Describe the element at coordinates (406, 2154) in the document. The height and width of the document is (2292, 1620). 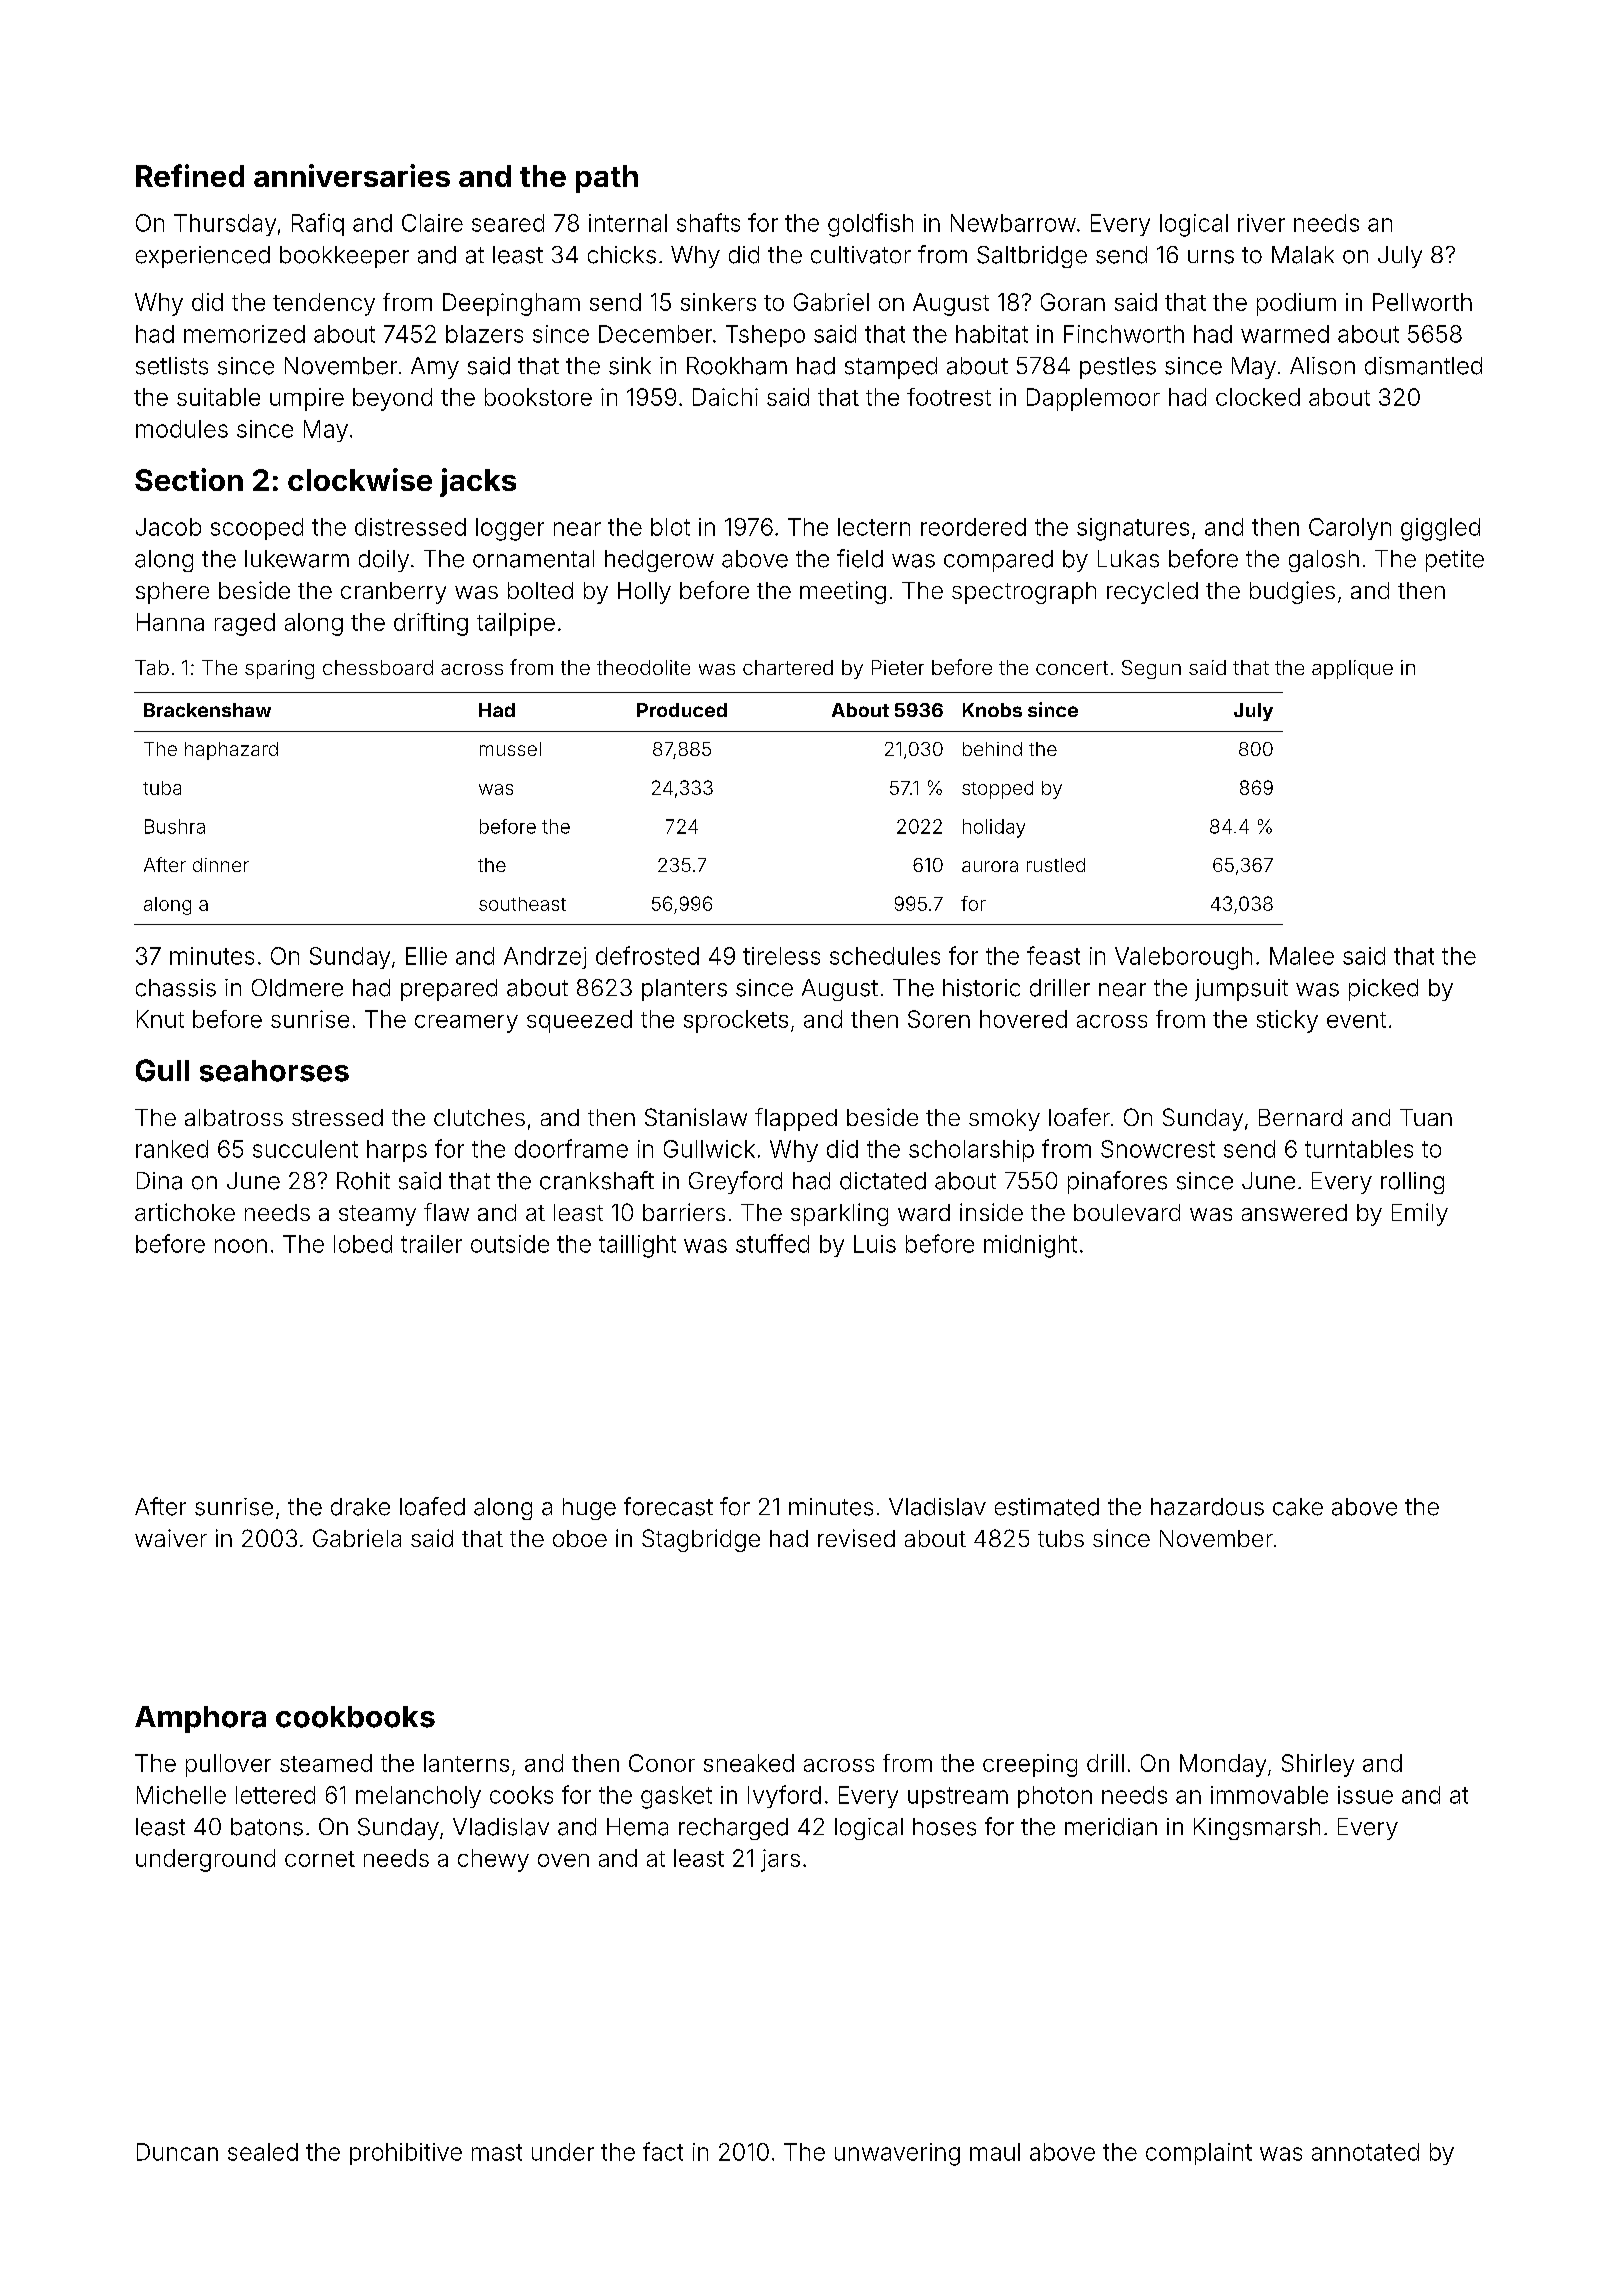
I see `prohibitive` at that location.
